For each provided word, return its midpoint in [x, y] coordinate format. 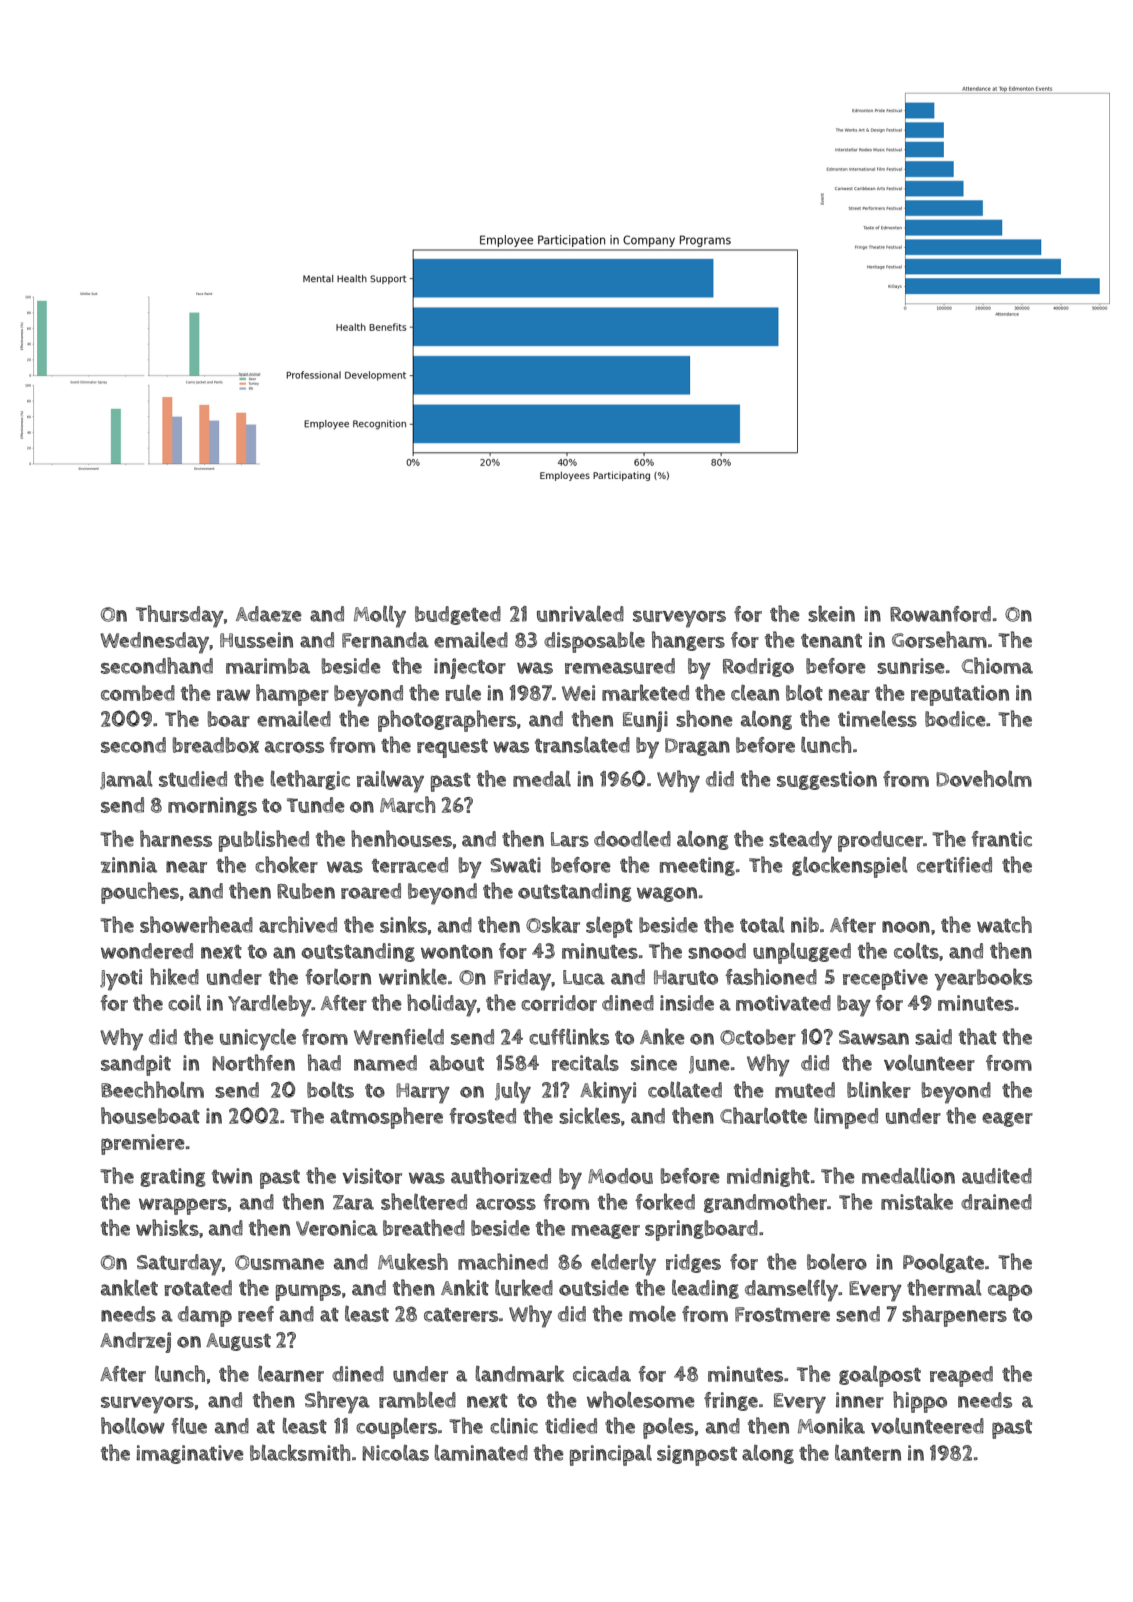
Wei [578, 693]
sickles [589, 1115]
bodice [955, 719]
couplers [396, 1428]
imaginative [190, 1454]
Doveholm [984, 778]
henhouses [401, 838]
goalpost [880, 1376]
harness [176, 838]
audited [997, 1176]
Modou [620, 1176]
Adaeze [269, 614]
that [978, 1036]
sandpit [136, 1065]
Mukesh [413, 1261]
